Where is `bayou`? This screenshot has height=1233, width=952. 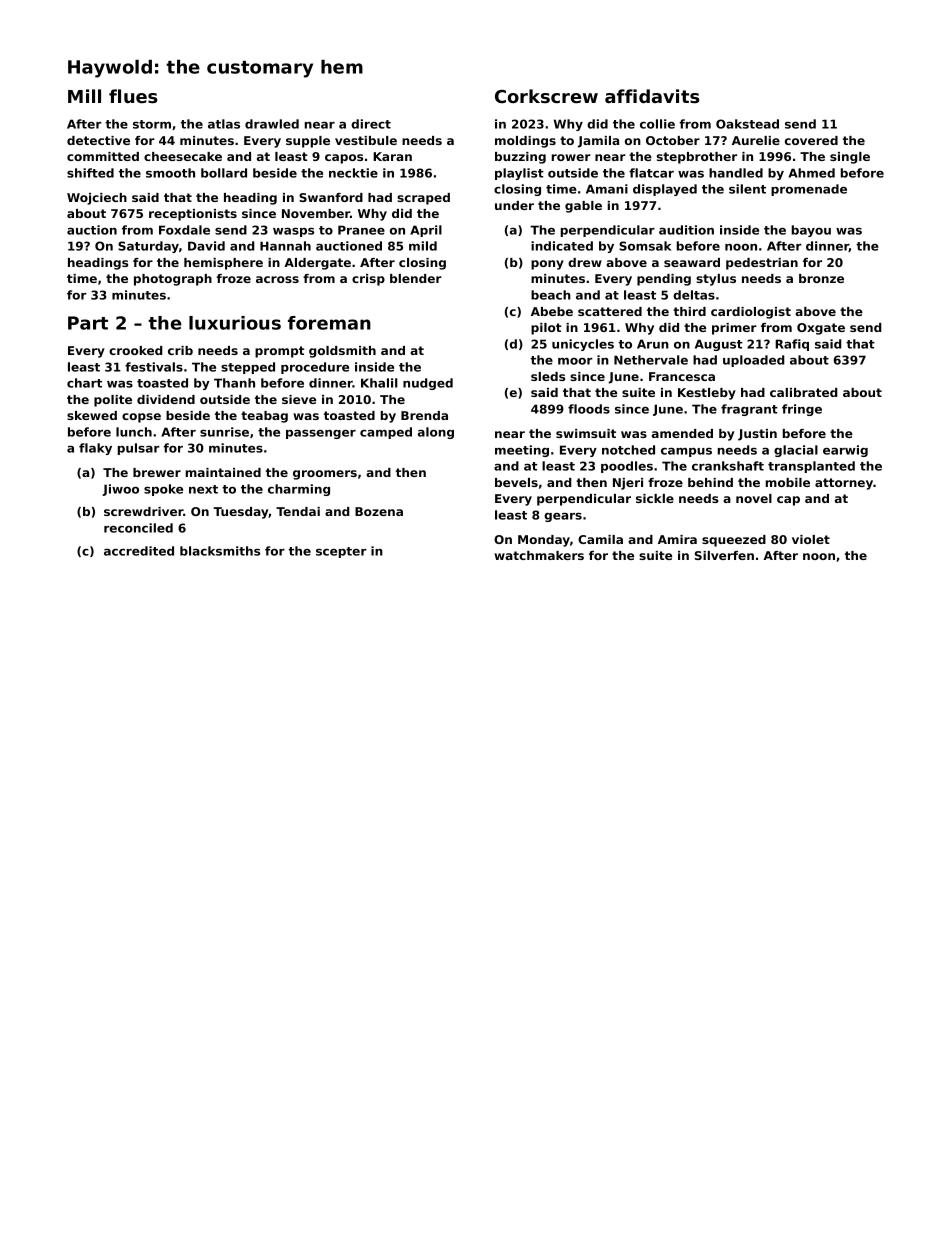 bayou is located at coordinates (811, 231).
